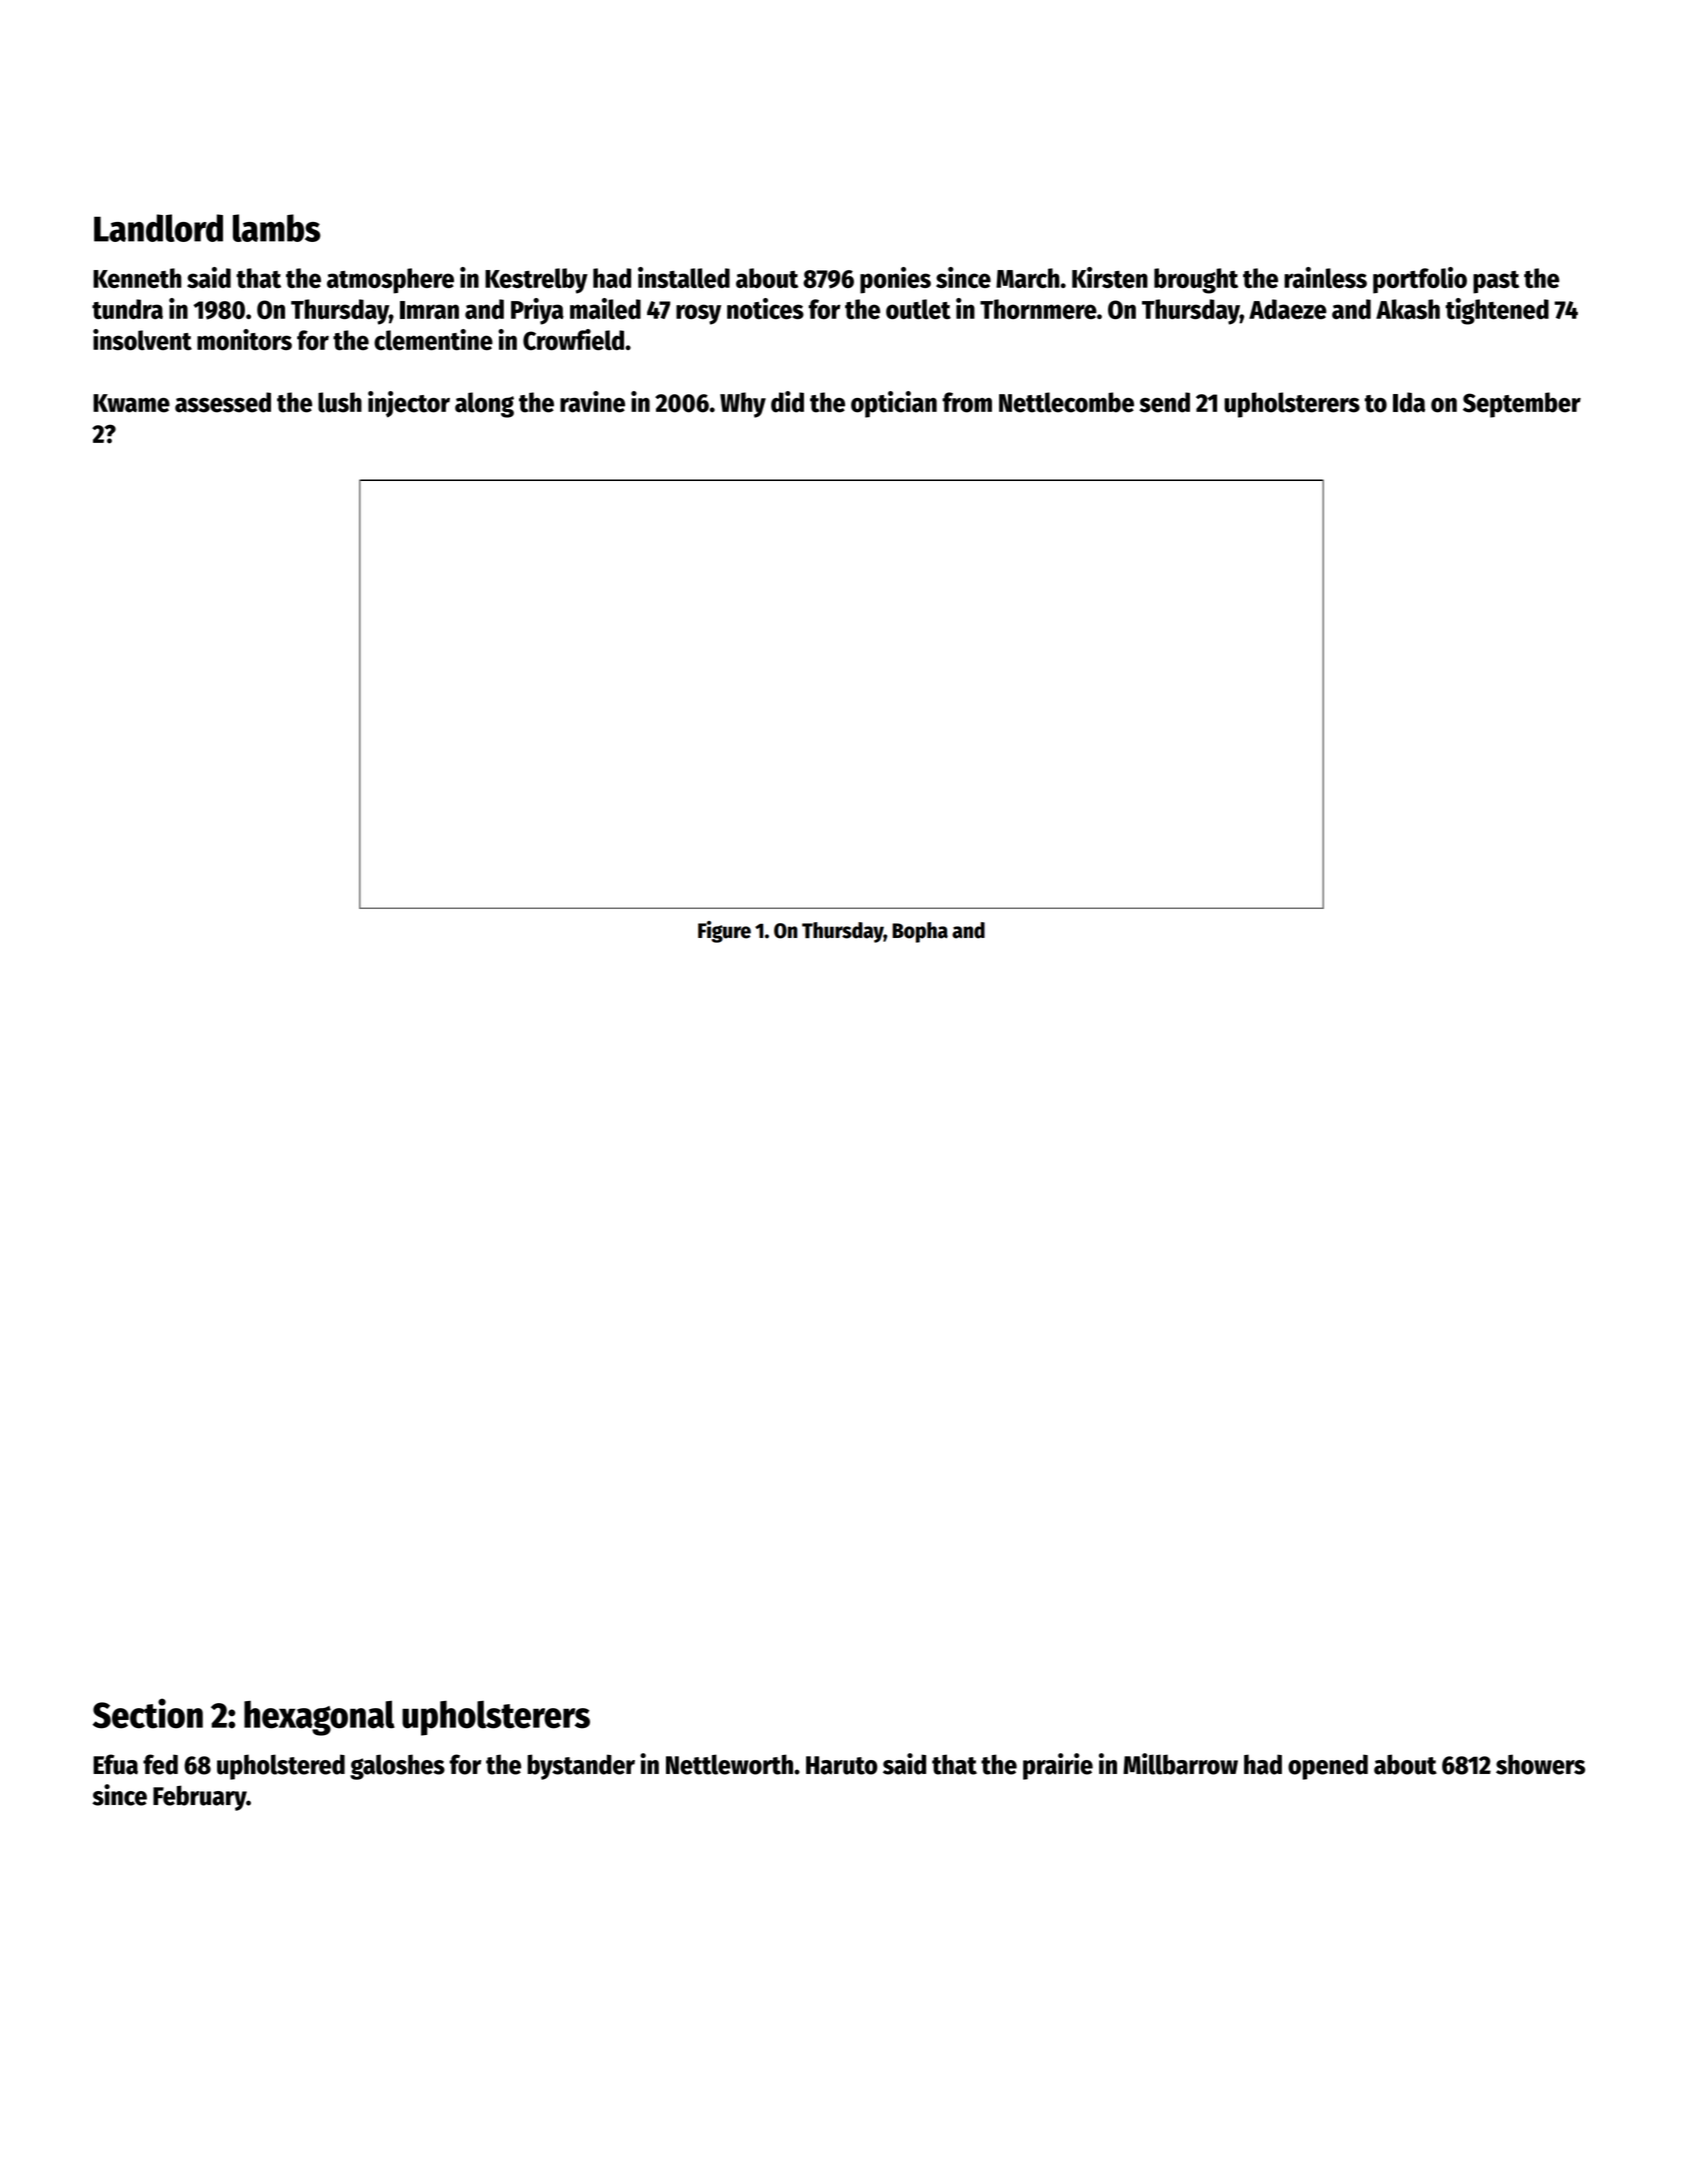 The width and height of the page is (1683, 2178). What do you see at coordinates (1325, 277) in the page?
I see `rainless` at bounding box center [1325, 277].
